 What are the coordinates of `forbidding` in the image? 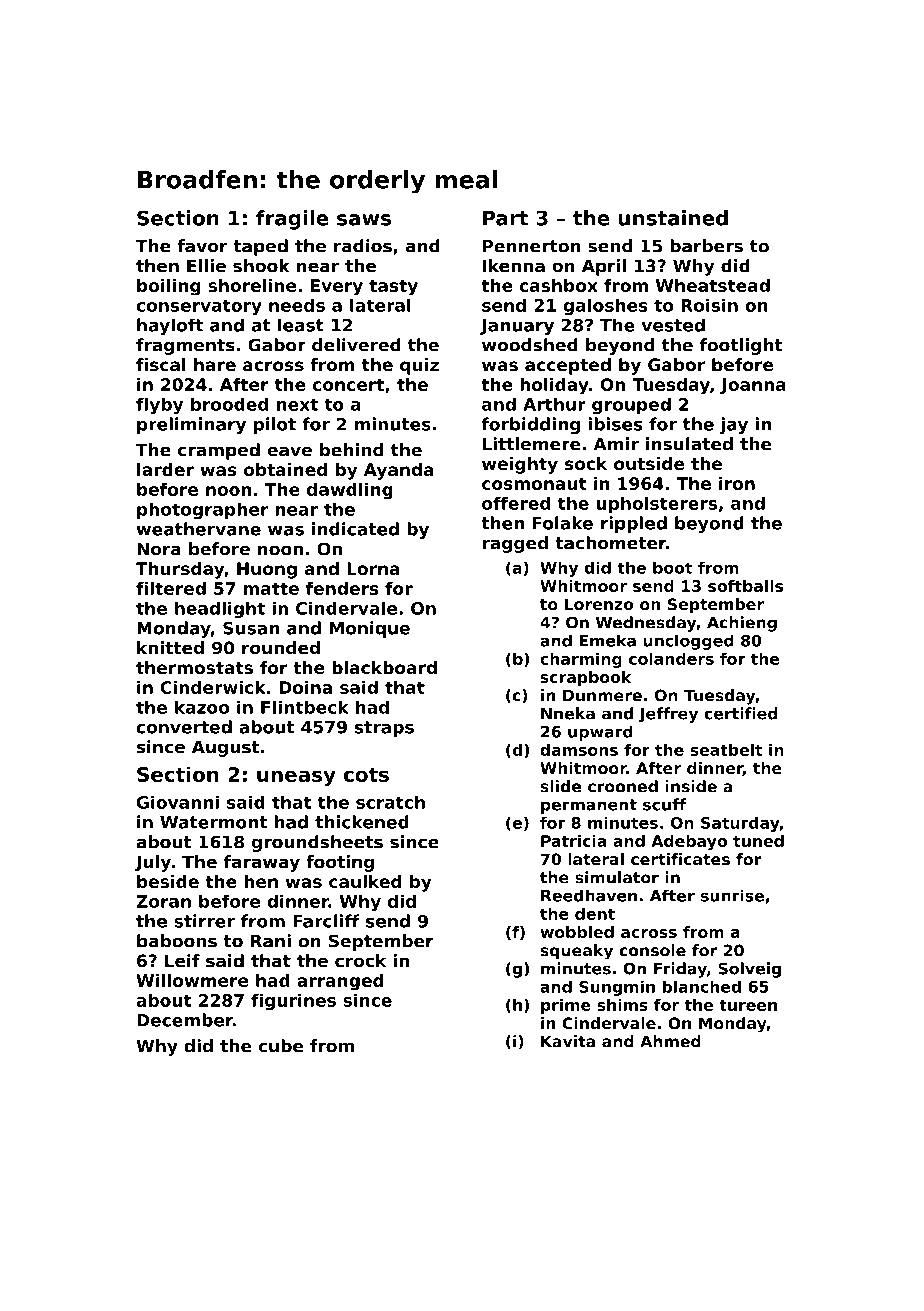 It's located at (530, 425).
